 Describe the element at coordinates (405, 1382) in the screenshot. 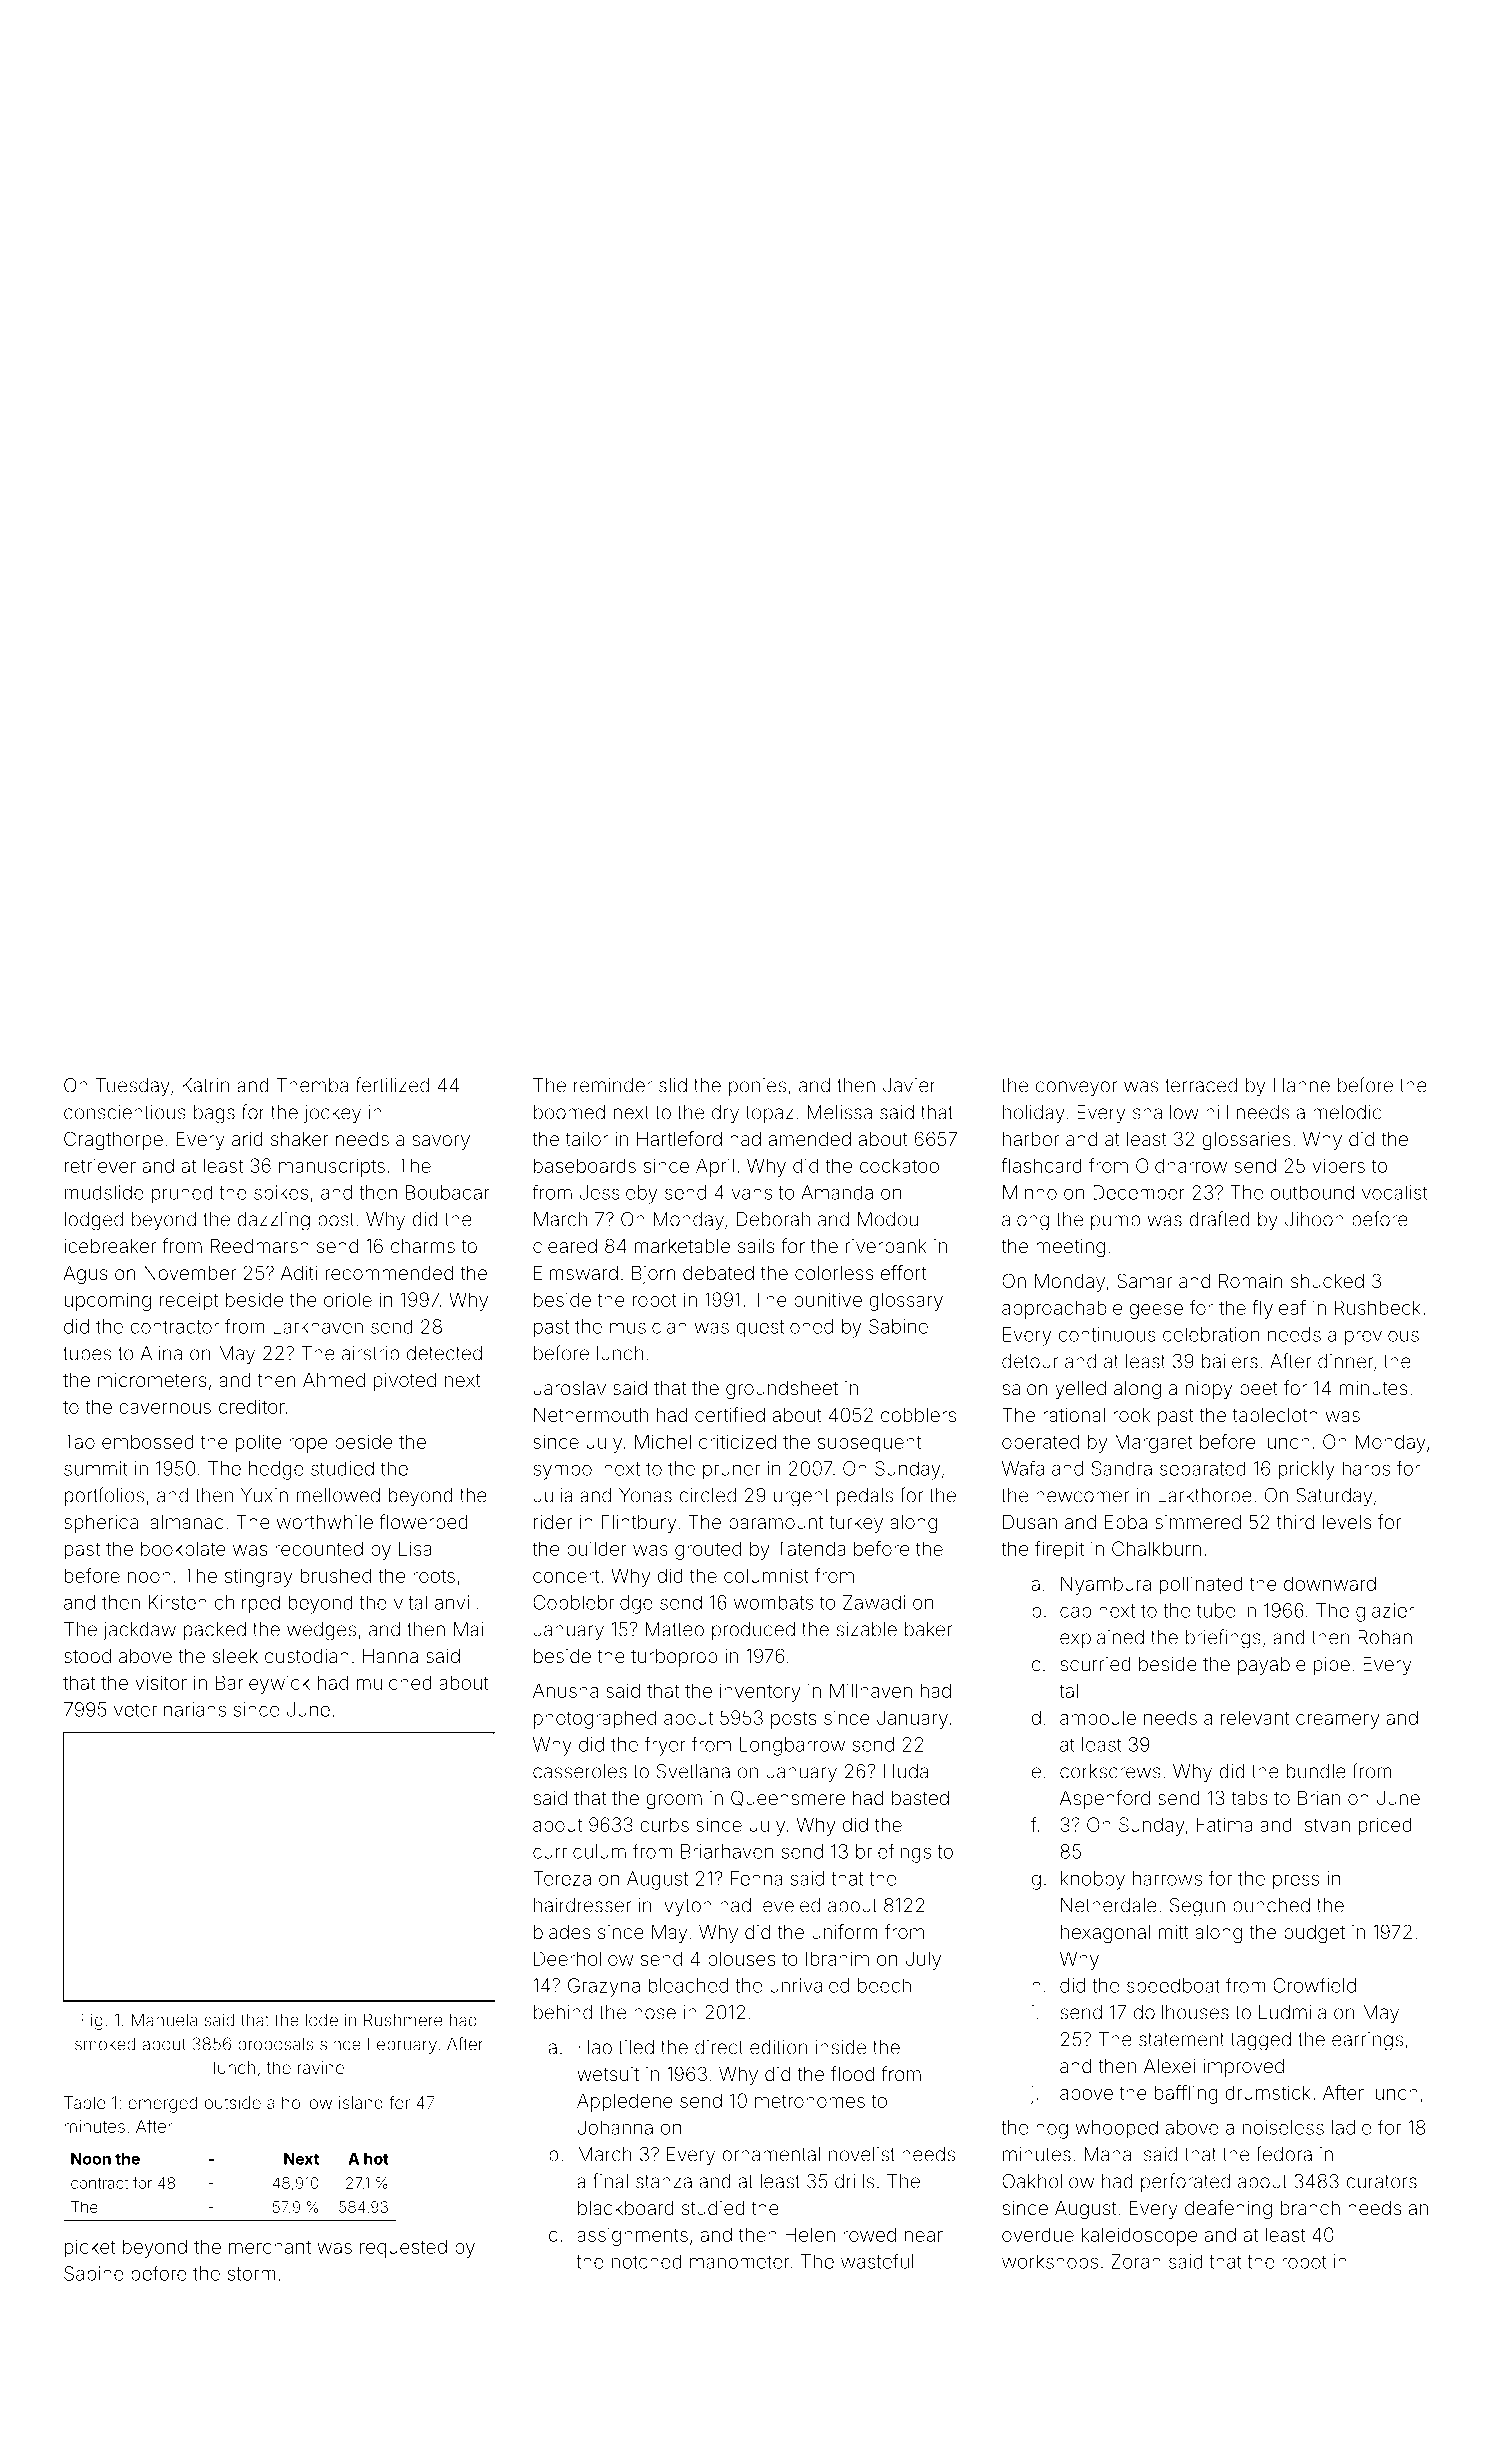

I see `pivoted` at that location.
